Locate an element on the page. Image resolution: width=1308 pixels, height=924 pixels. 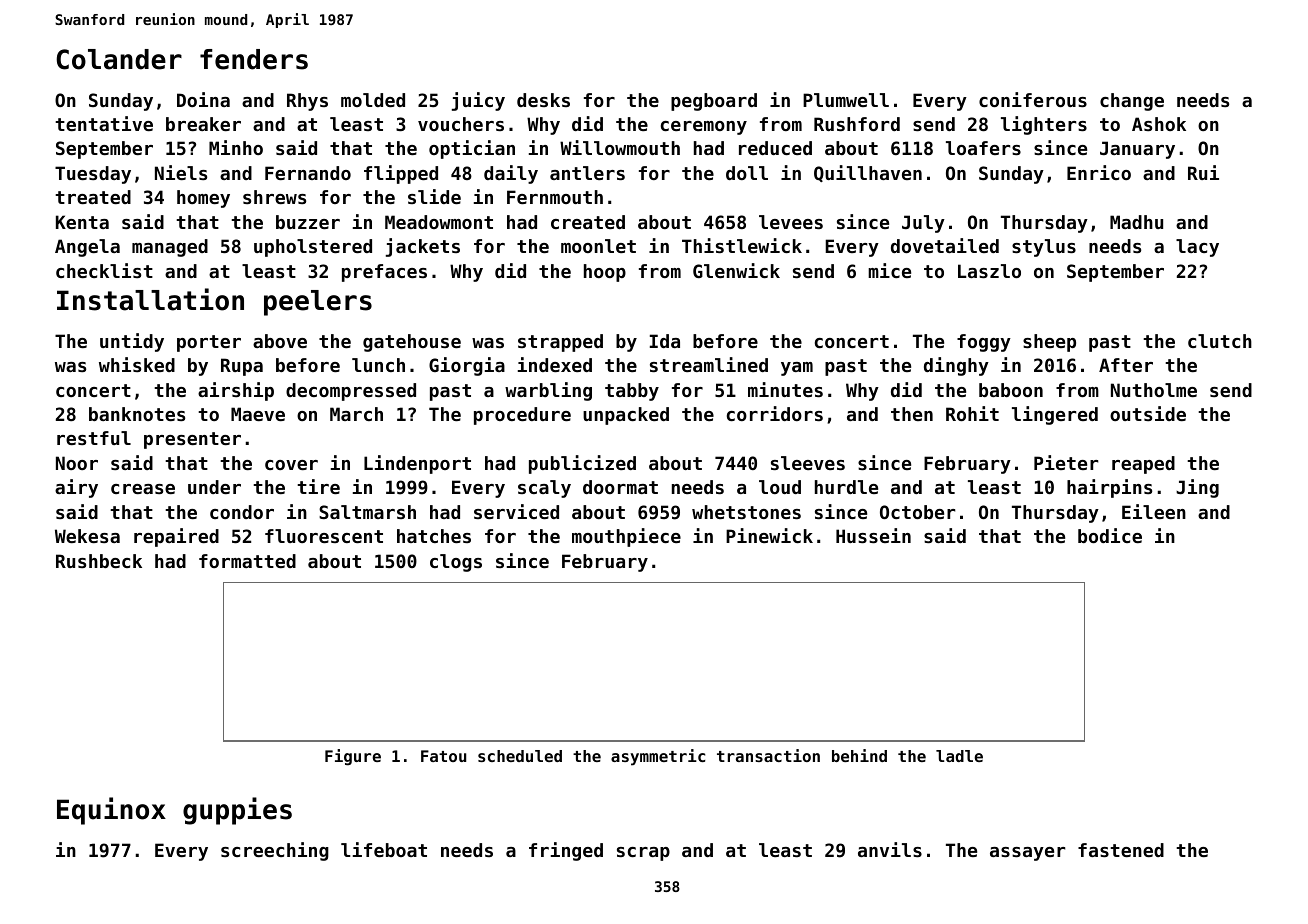
levees is located at coordinates (791, 222).
